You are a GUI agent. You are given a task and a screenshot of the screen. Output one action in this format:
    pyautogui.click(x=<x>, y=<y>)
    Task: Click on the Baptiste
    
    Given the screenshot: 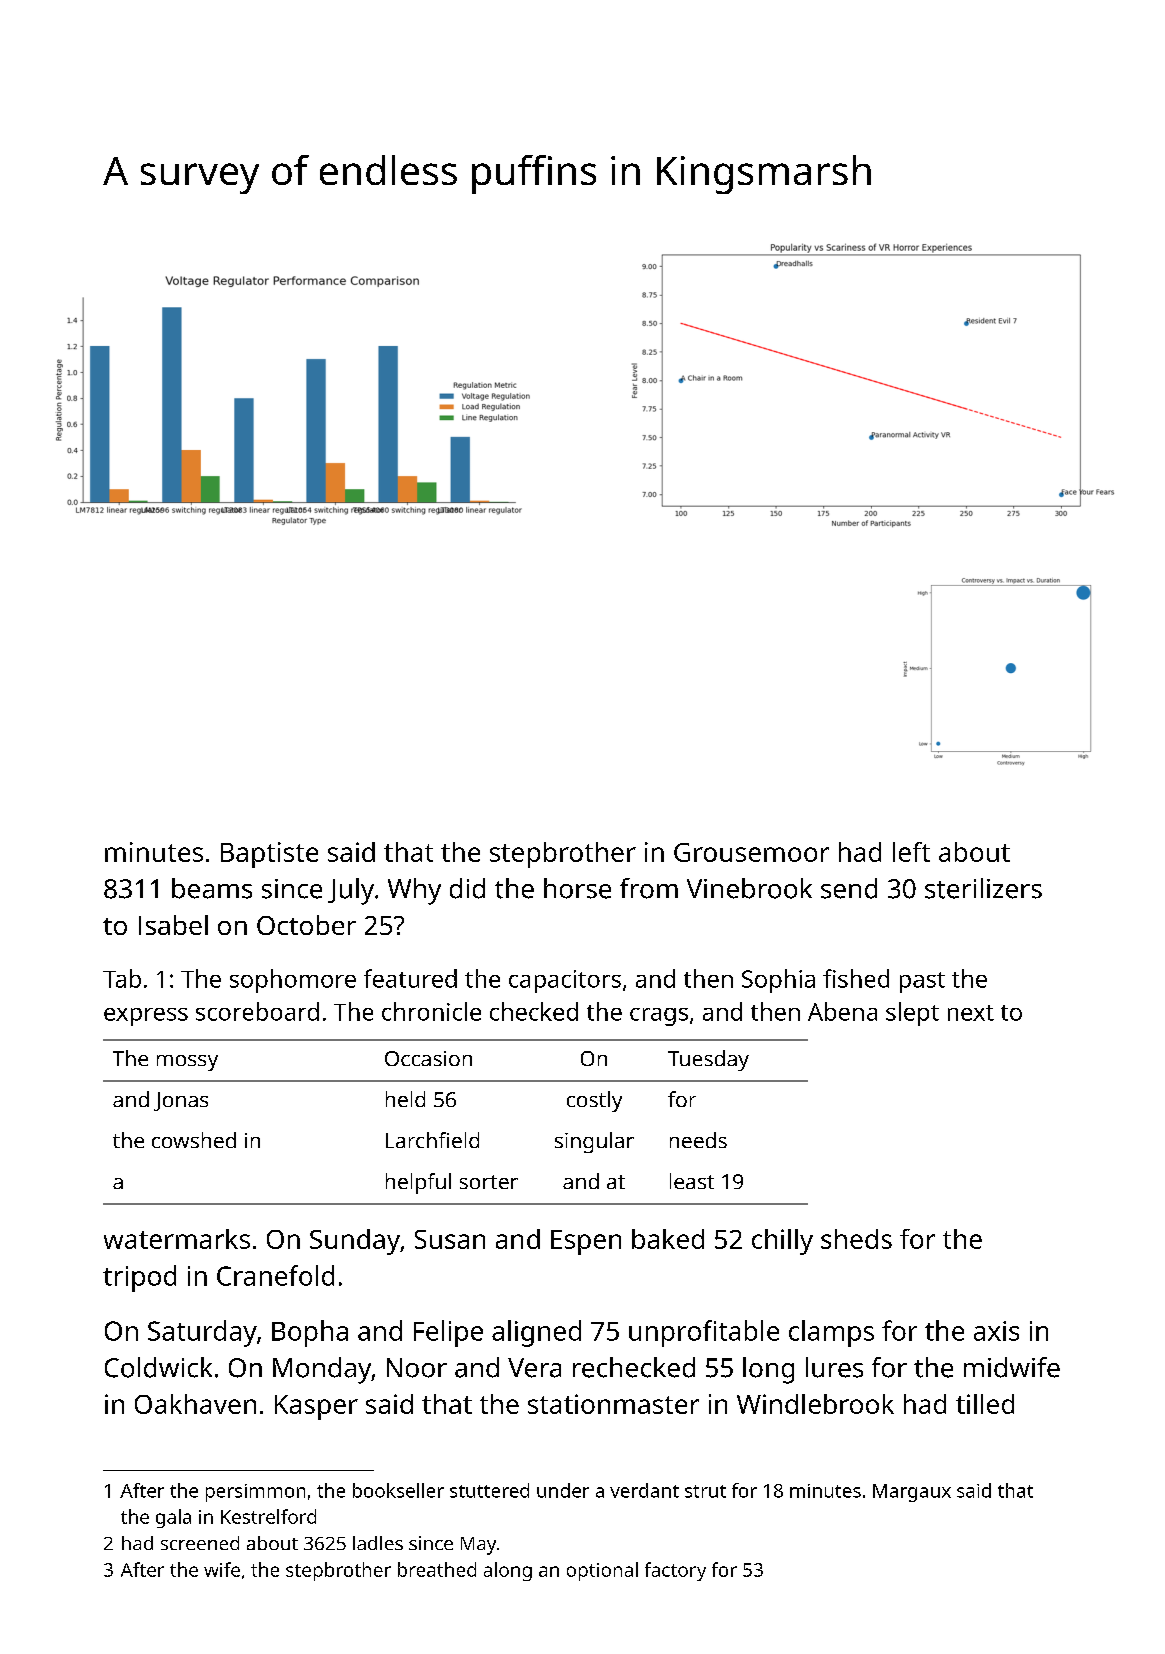 What is the action you would take?
    pyautogui.click(x=269, y=855)
